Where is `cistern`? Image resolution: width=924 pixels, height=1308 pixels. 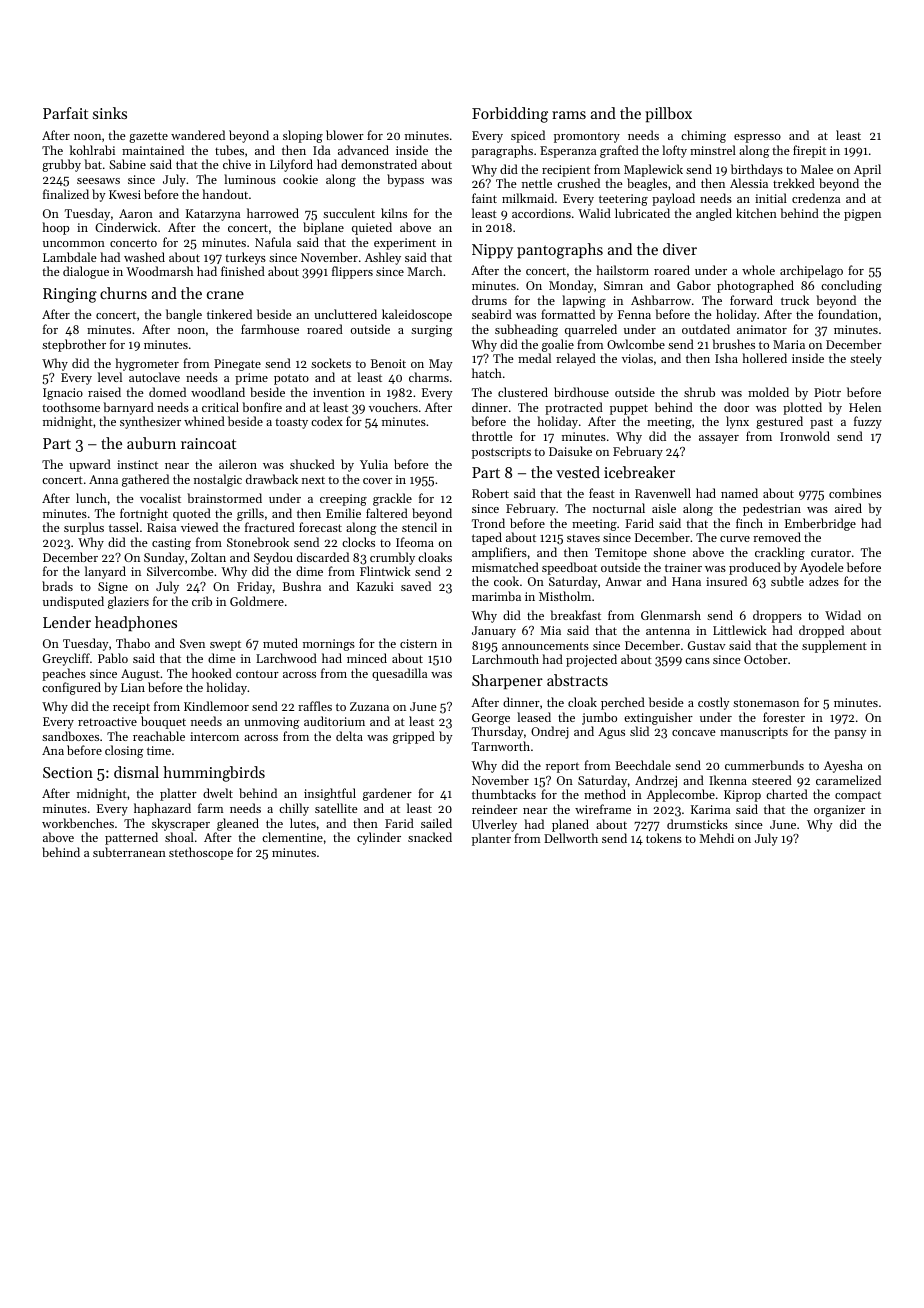 cistern is located at coordinates (418, 643).
